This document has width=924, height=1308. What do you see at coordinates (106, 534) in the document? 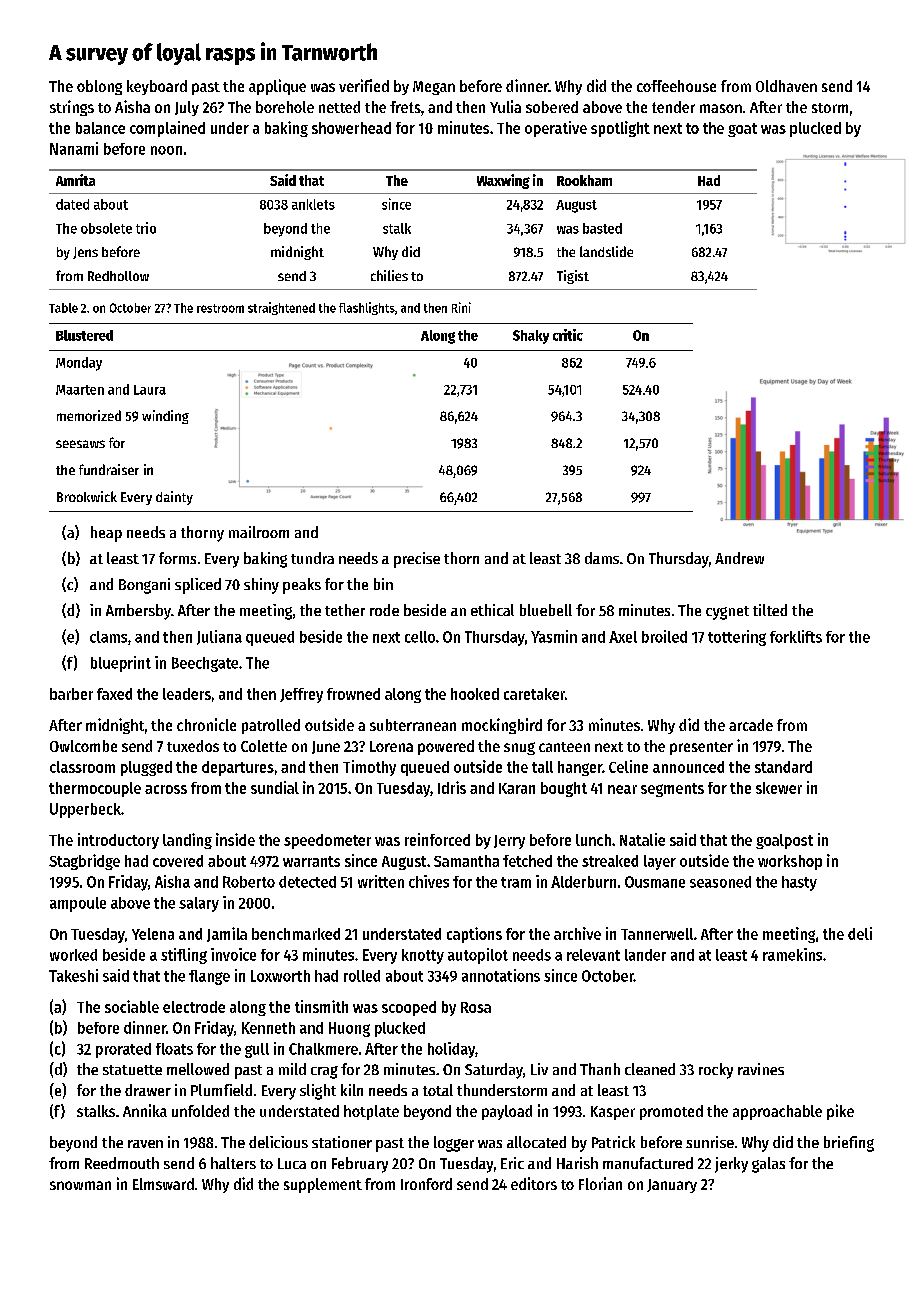
I see `heap` at bounding box center [106, 534].
